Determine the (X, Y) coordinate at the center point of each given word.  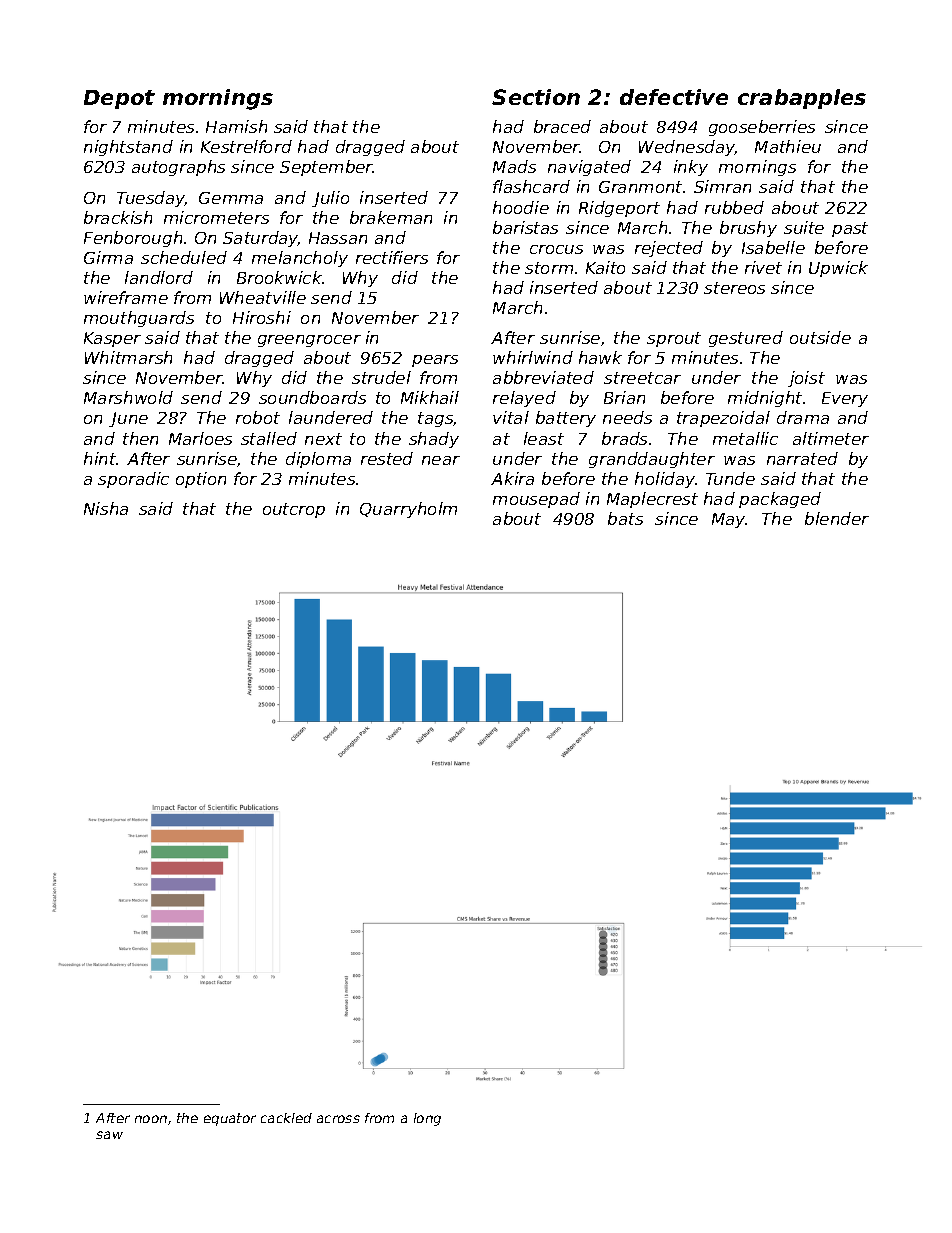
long (427, 1119)
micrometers (216, 217)
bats (625, 518)
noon (151, 1119)
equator (230, 1119)
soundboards (312, 397)
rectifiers (392, 257)
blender (837, 518)
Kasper (112, 339)
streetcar (642, 378)
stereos (734, 288)
